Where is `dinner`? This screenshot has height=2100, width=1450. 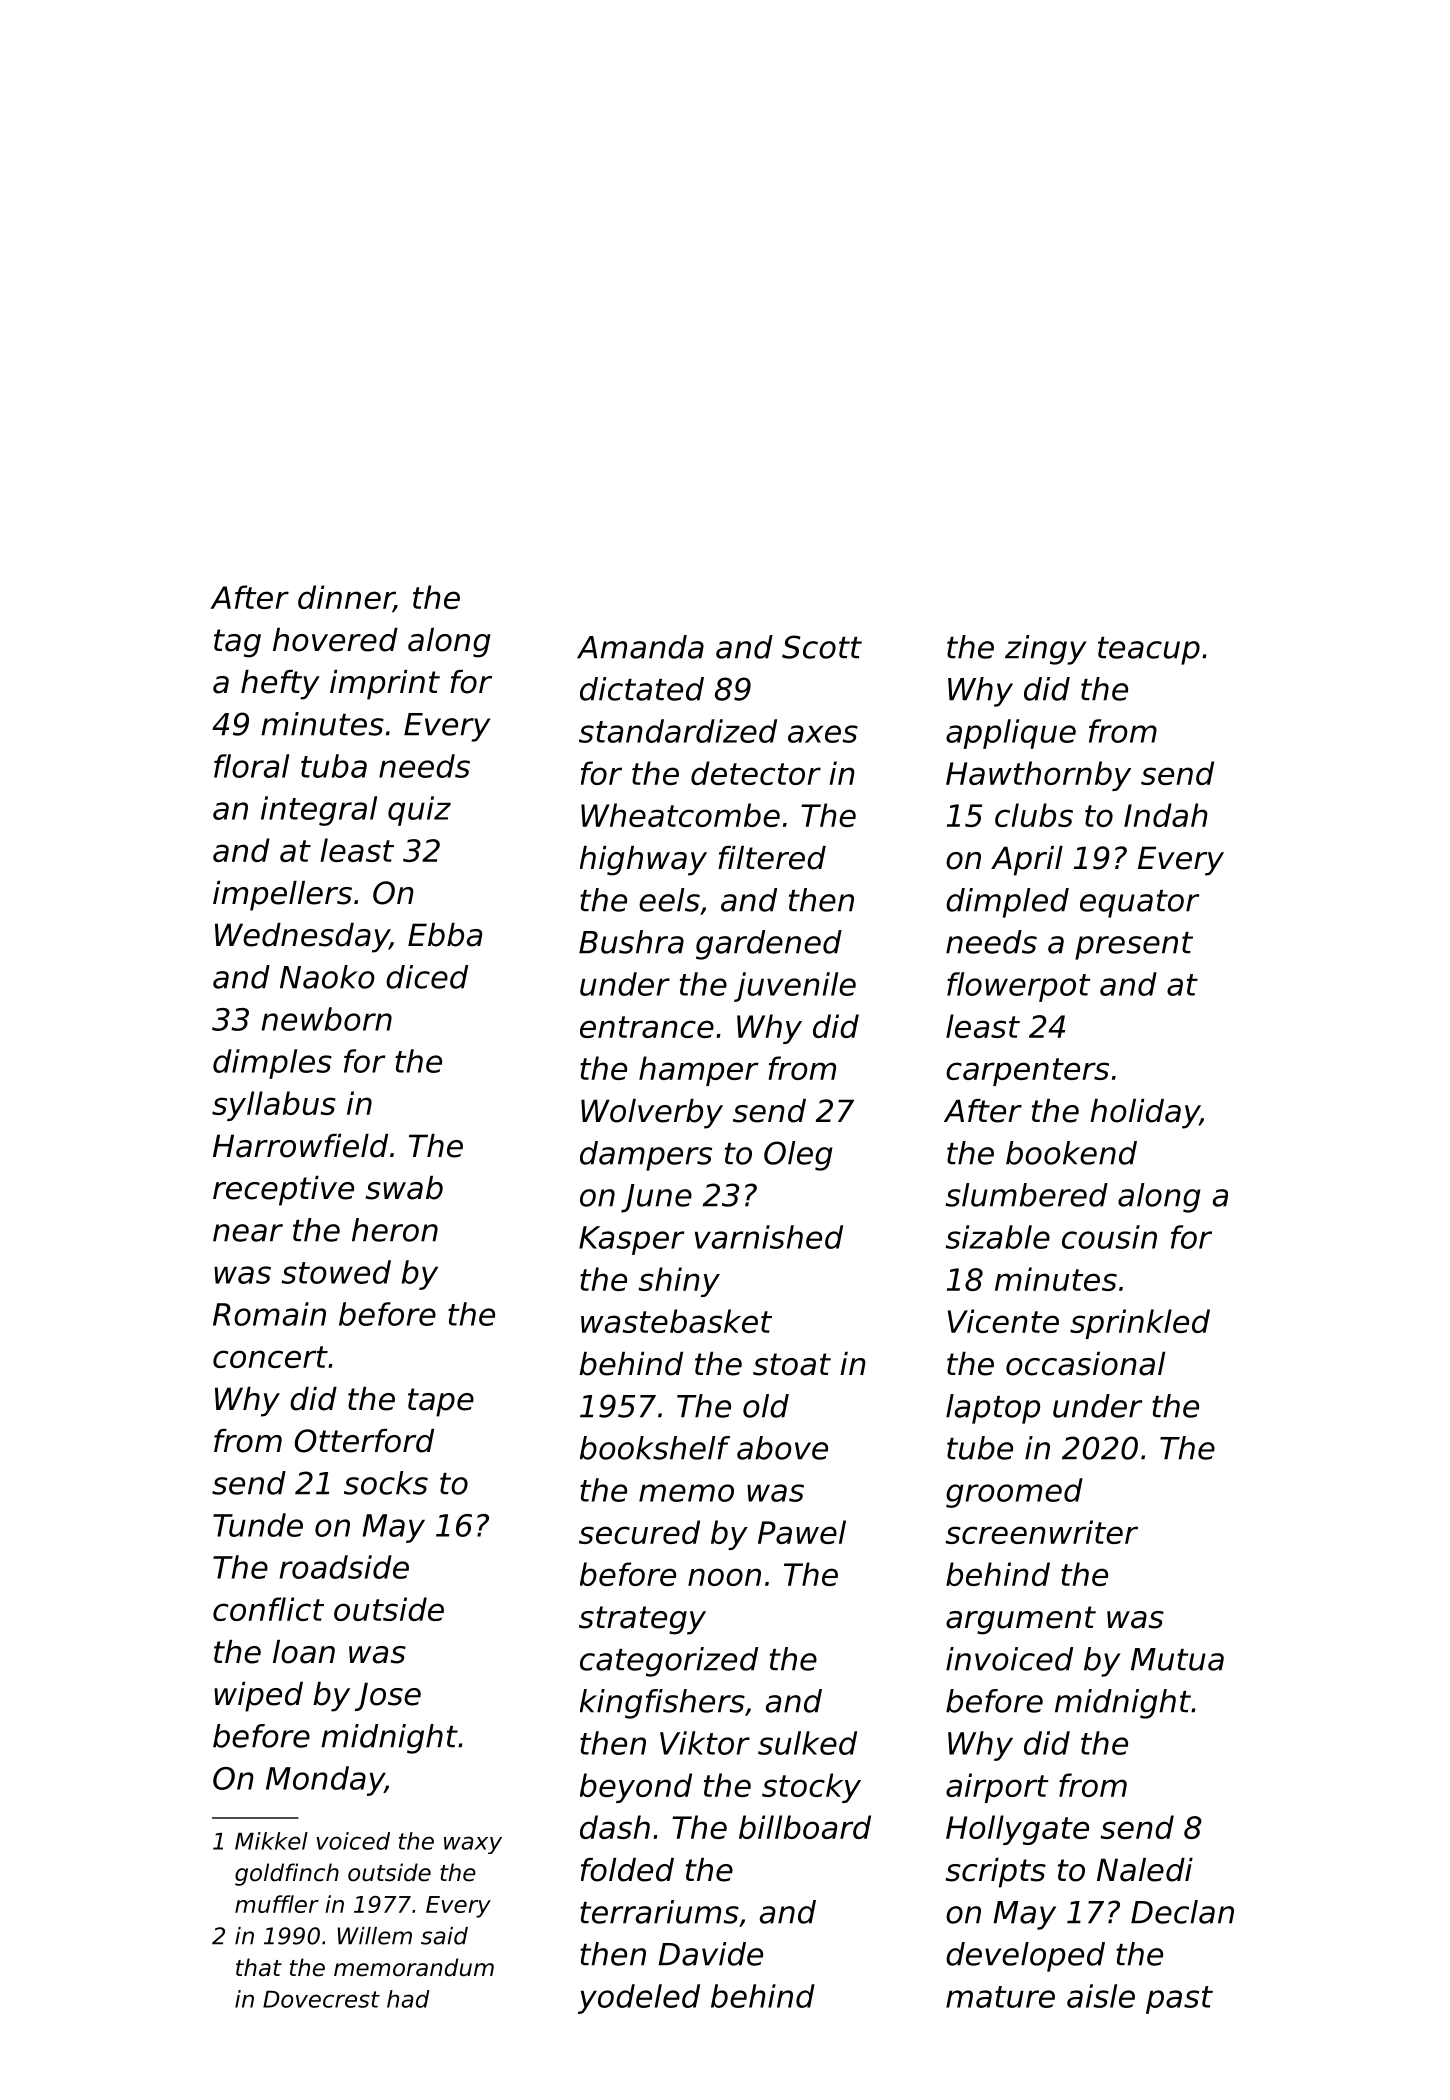 dinner is located at coordinates (346, 598).
